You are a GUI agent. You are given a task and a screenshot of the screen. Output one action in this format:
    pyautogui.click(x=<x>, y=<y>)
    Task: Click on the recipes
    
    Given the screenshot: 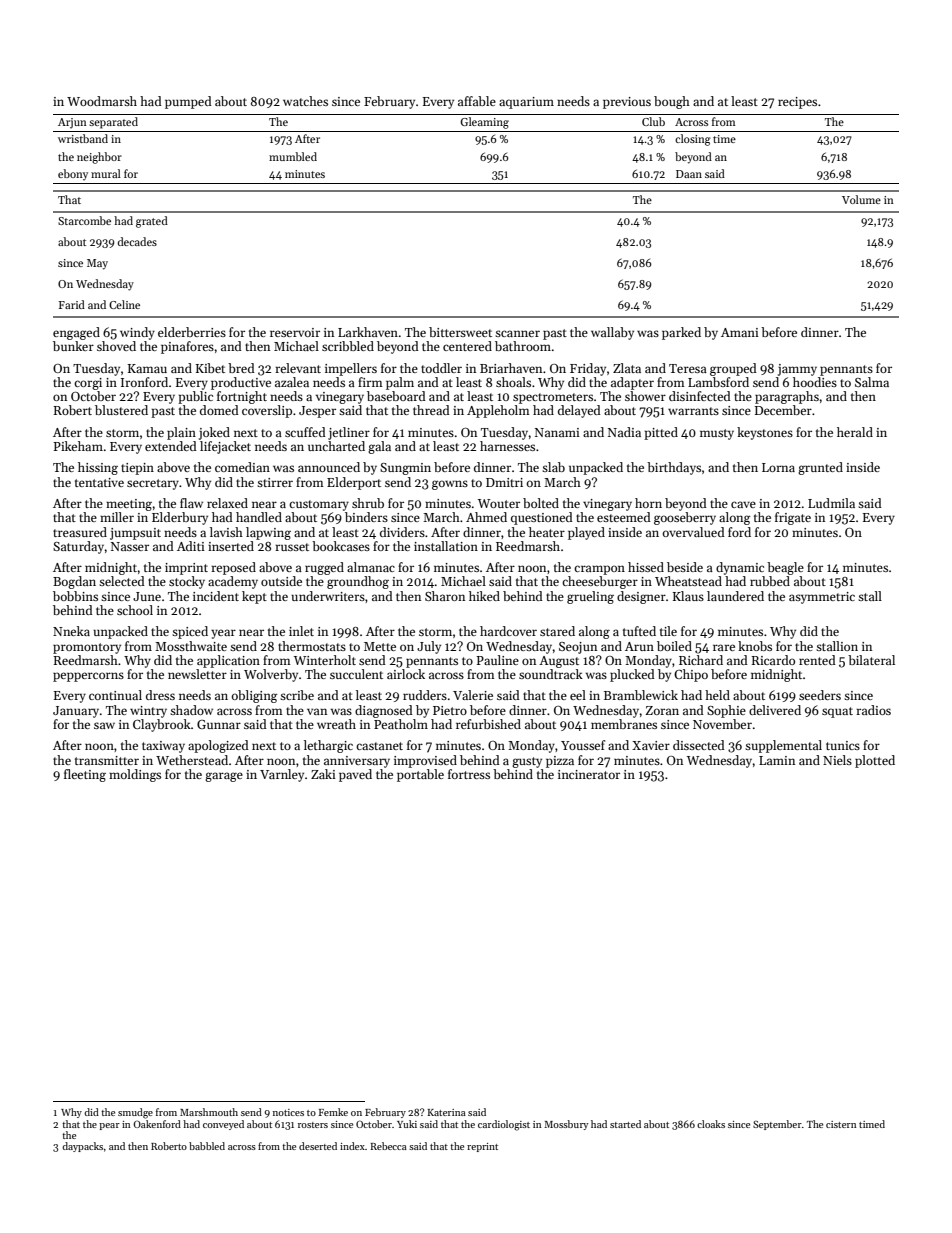 What is the action you would take?
    pyautogui.click(x=797, y=103)
